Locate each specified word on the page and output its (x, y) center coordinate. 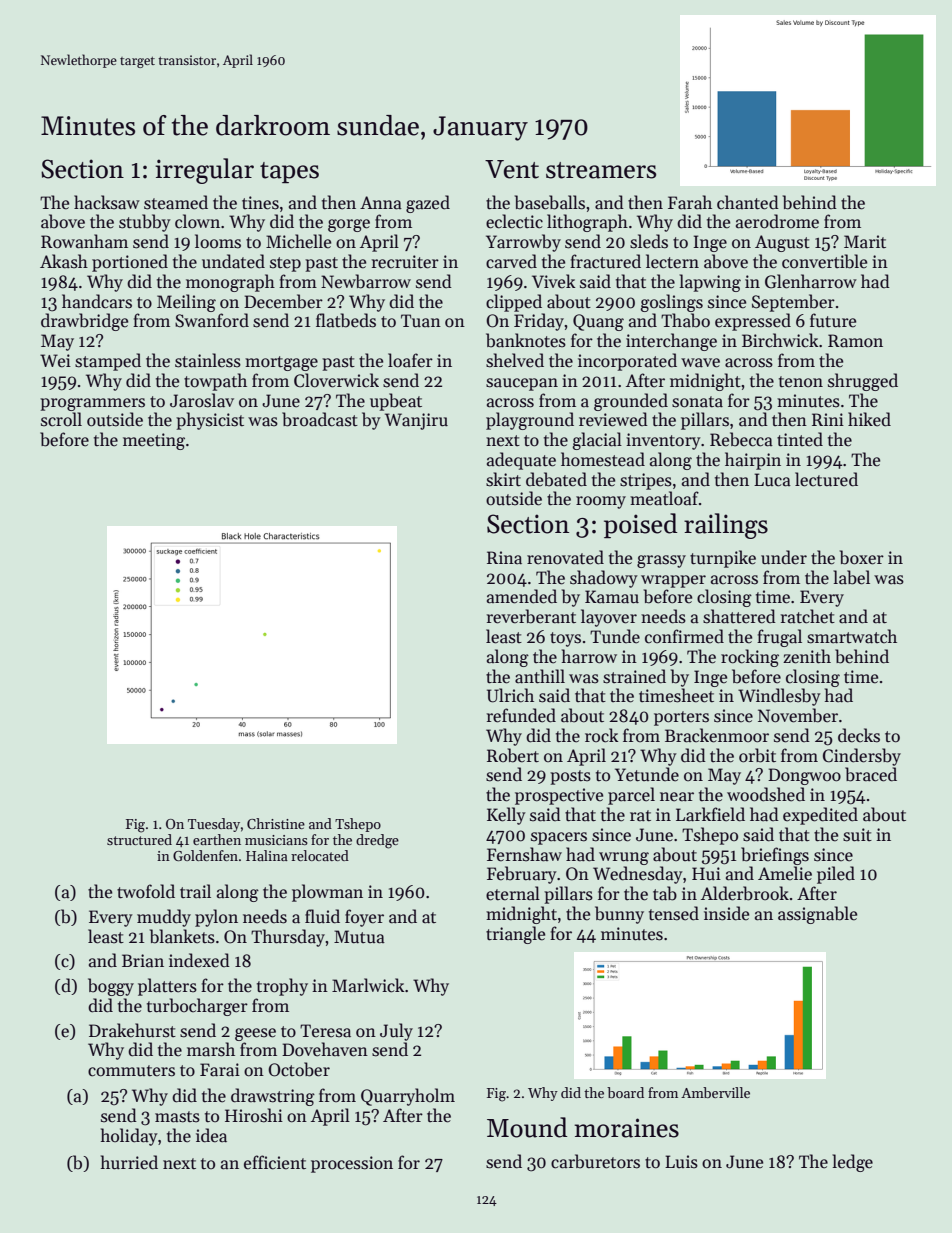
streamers (601, 170)
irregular (204, 171)
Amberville (715, 1092)
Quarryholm (408, 1097)
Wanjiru (416, 421)
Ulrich (510, 695)
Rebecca (741, 439)
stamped (108, 362)
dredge (377, 841)
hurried (129, 1162)
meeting (154, 441)
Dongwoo (804, 776)
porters (681, 718)
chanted (748, 202)
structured (139, 839)
